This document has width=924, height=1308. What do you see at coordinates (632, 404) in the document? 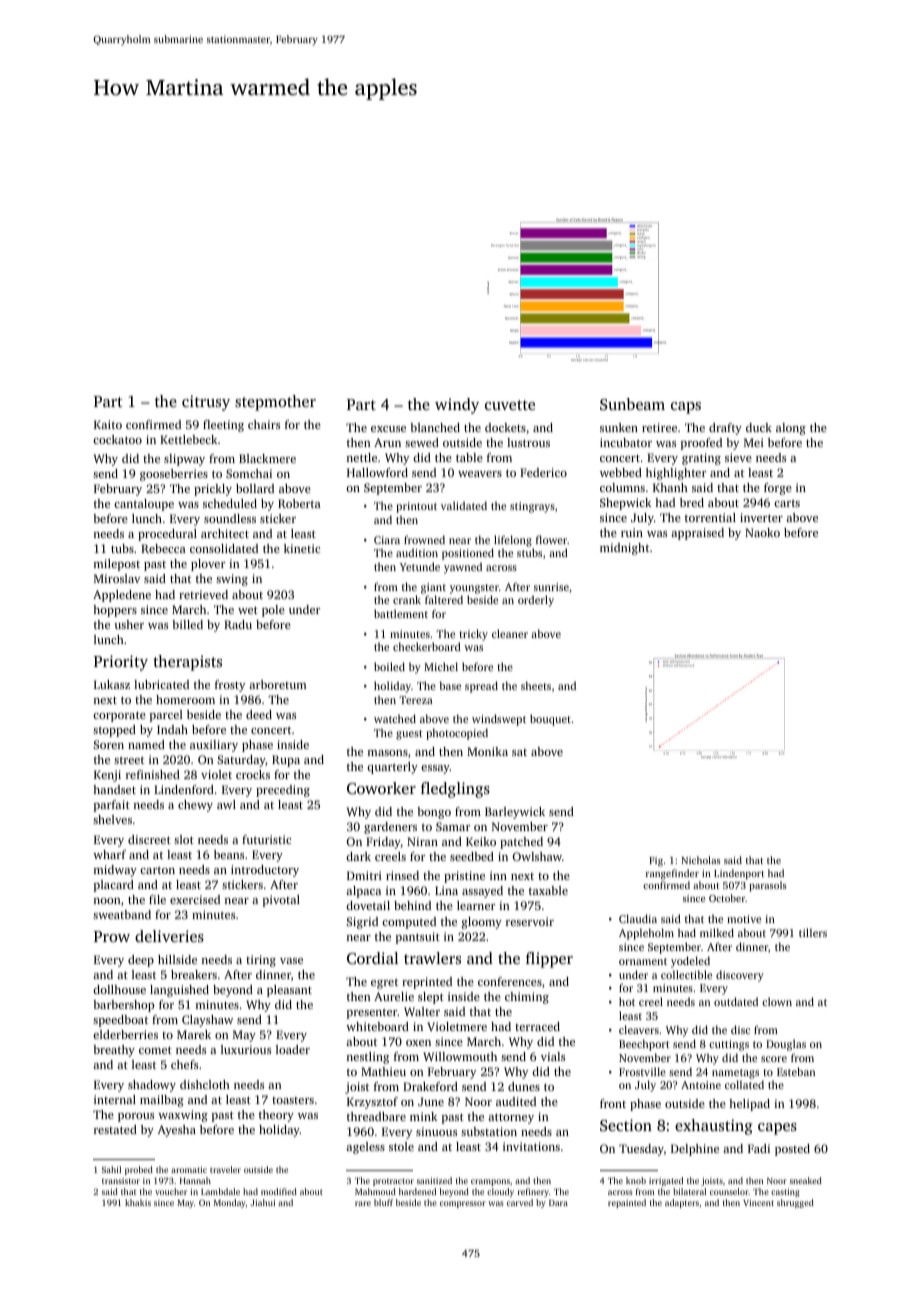
I see `Sunbeam` at bounding box center [632, 404].
